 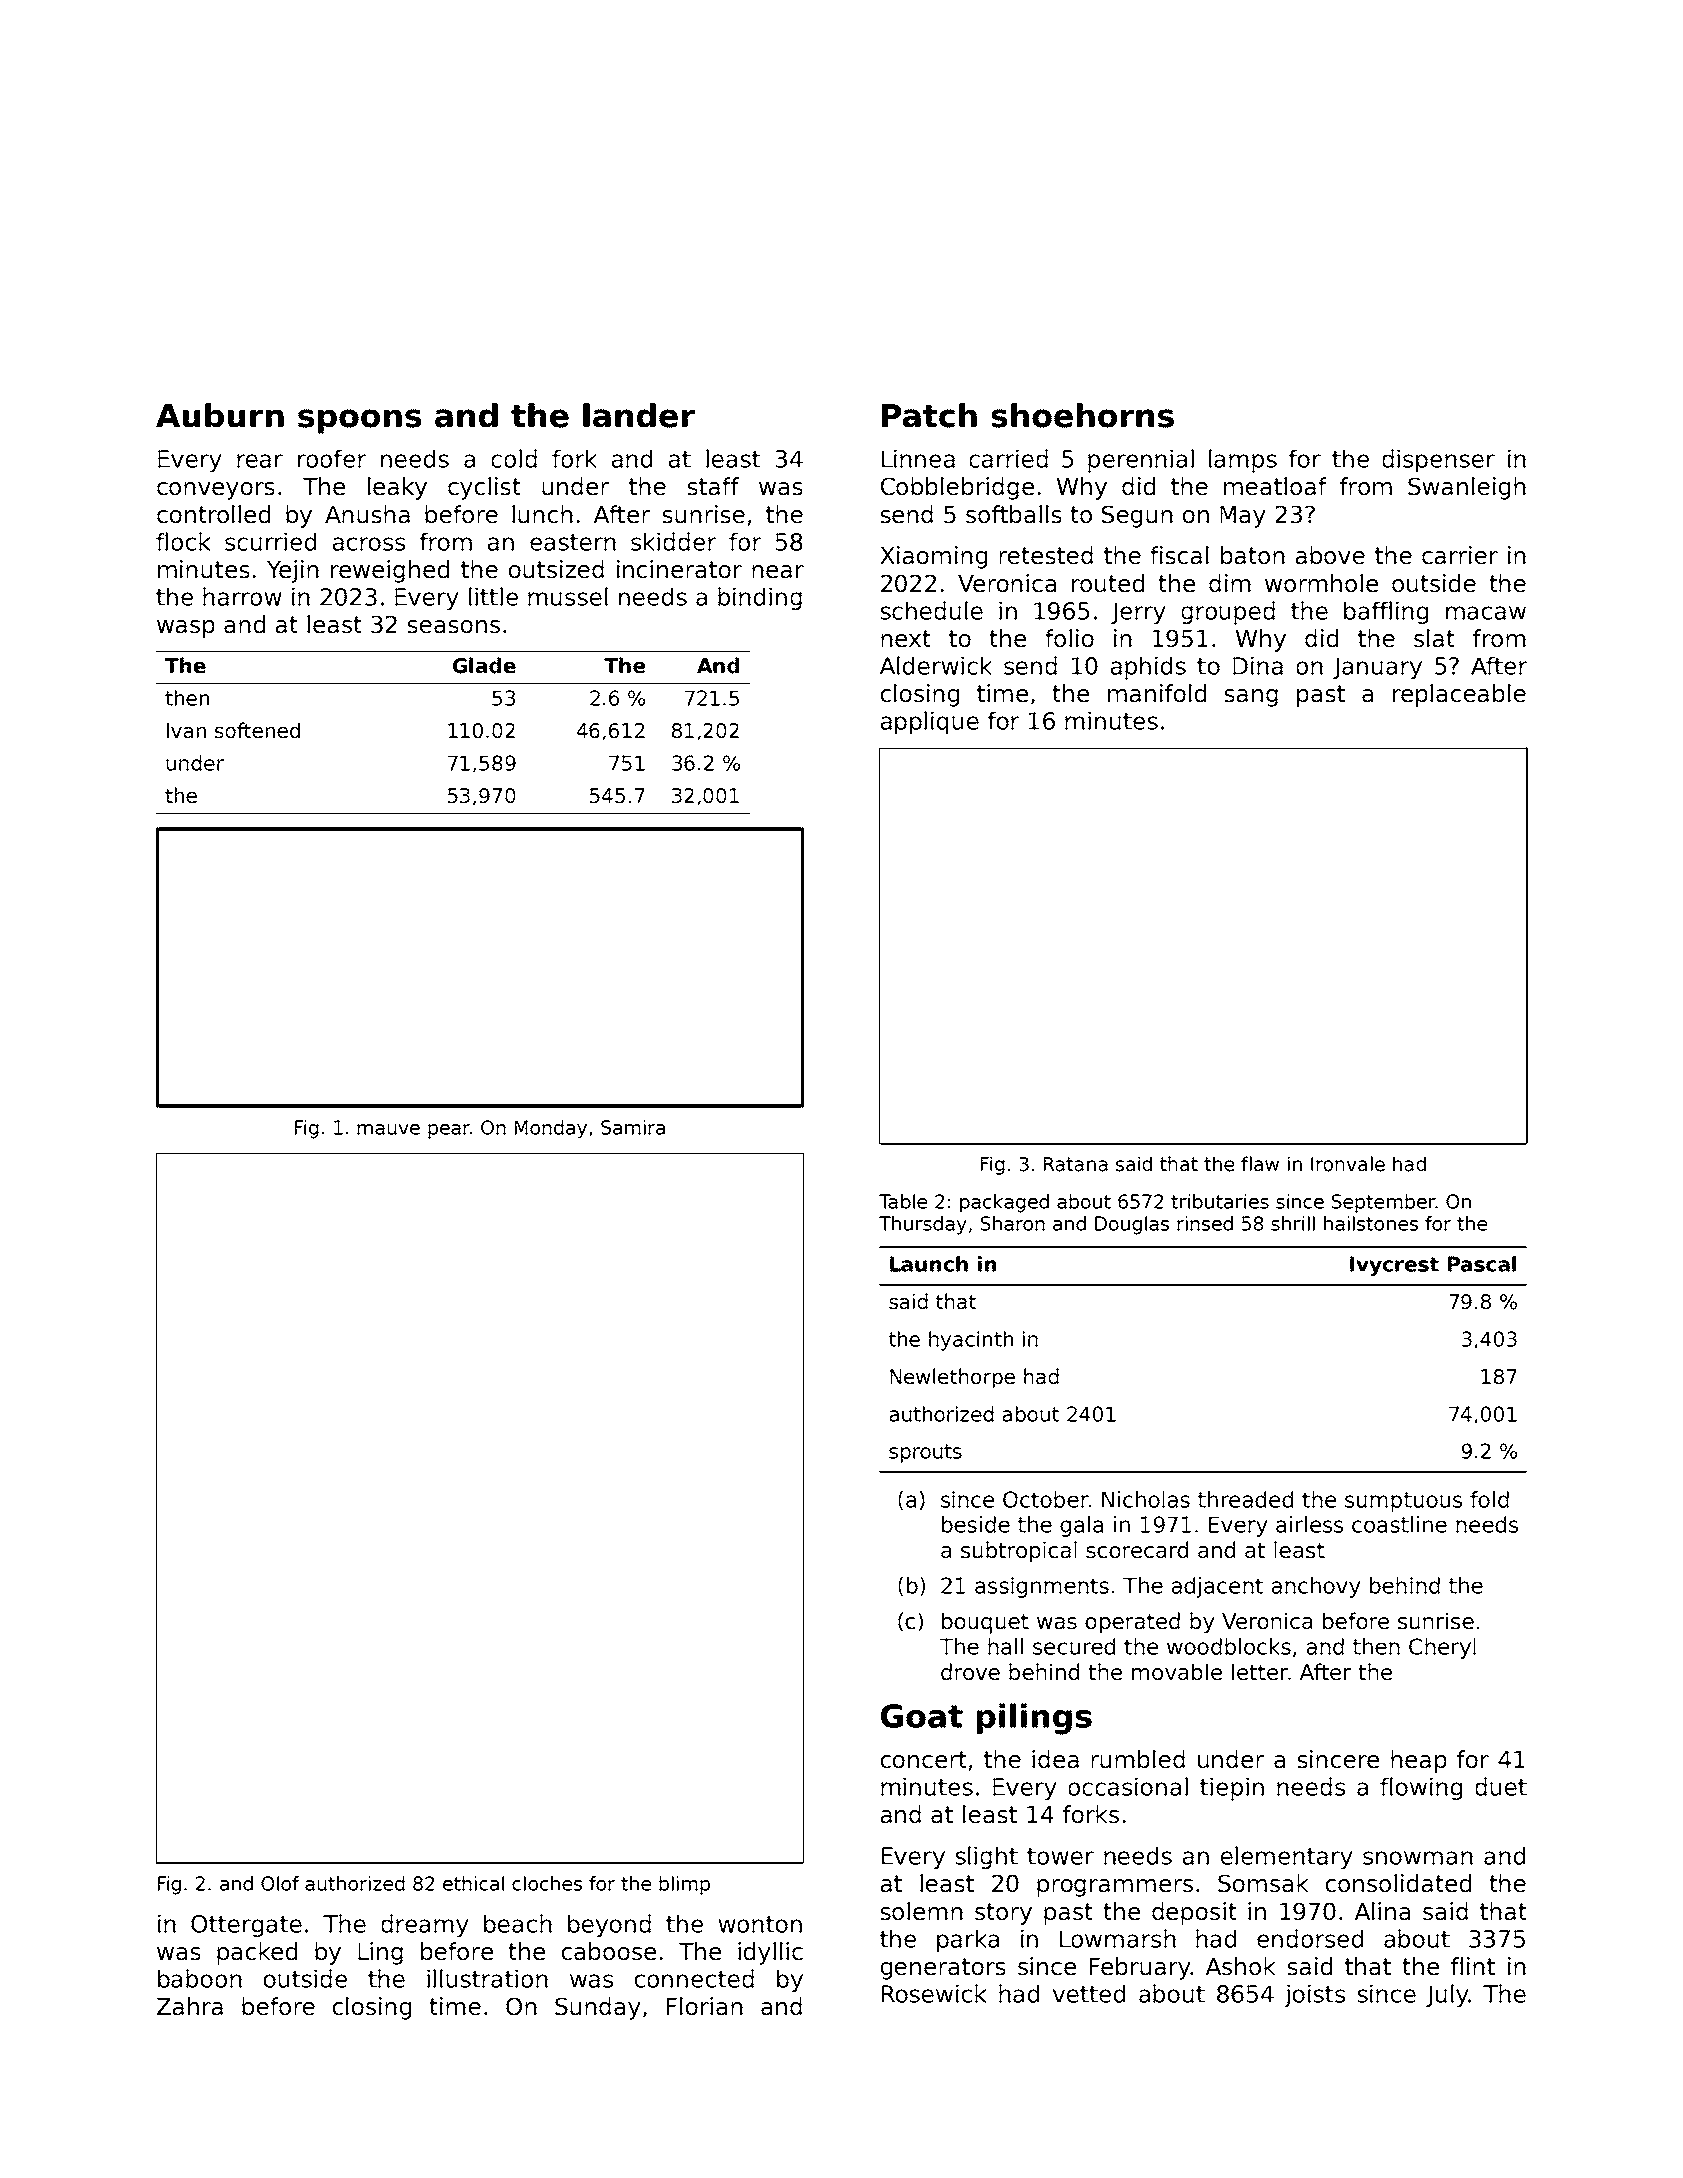 What do you see at coordinates (778, 572) in the page?
I see `near` at bounding box center [778, 572].
